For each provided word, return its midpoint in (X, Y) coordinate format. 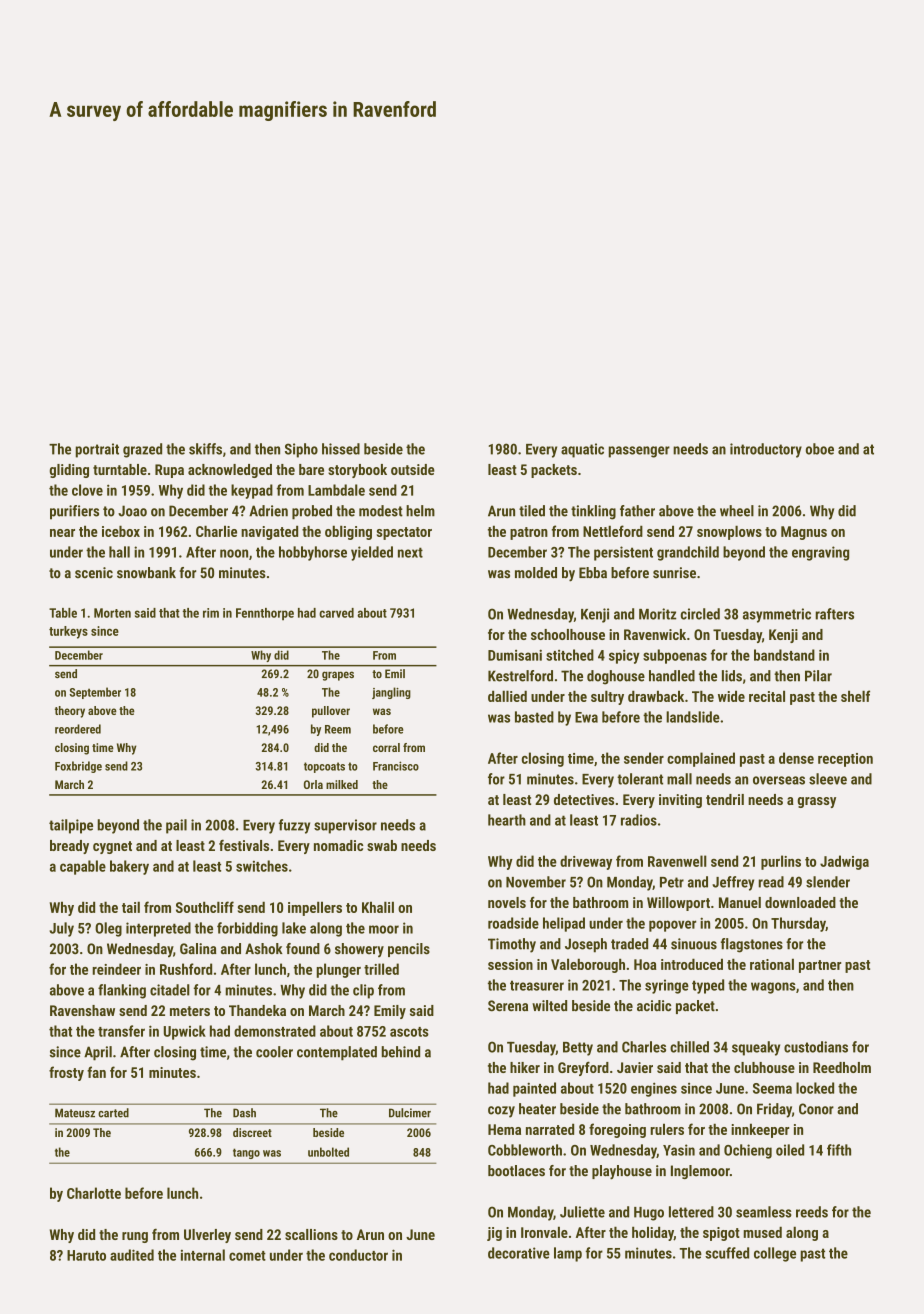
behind (401, 1052)
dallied (507, 696)
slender (828, 882)
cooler (274, 1052)
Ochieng (748, 1151)
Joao (132, 511)
